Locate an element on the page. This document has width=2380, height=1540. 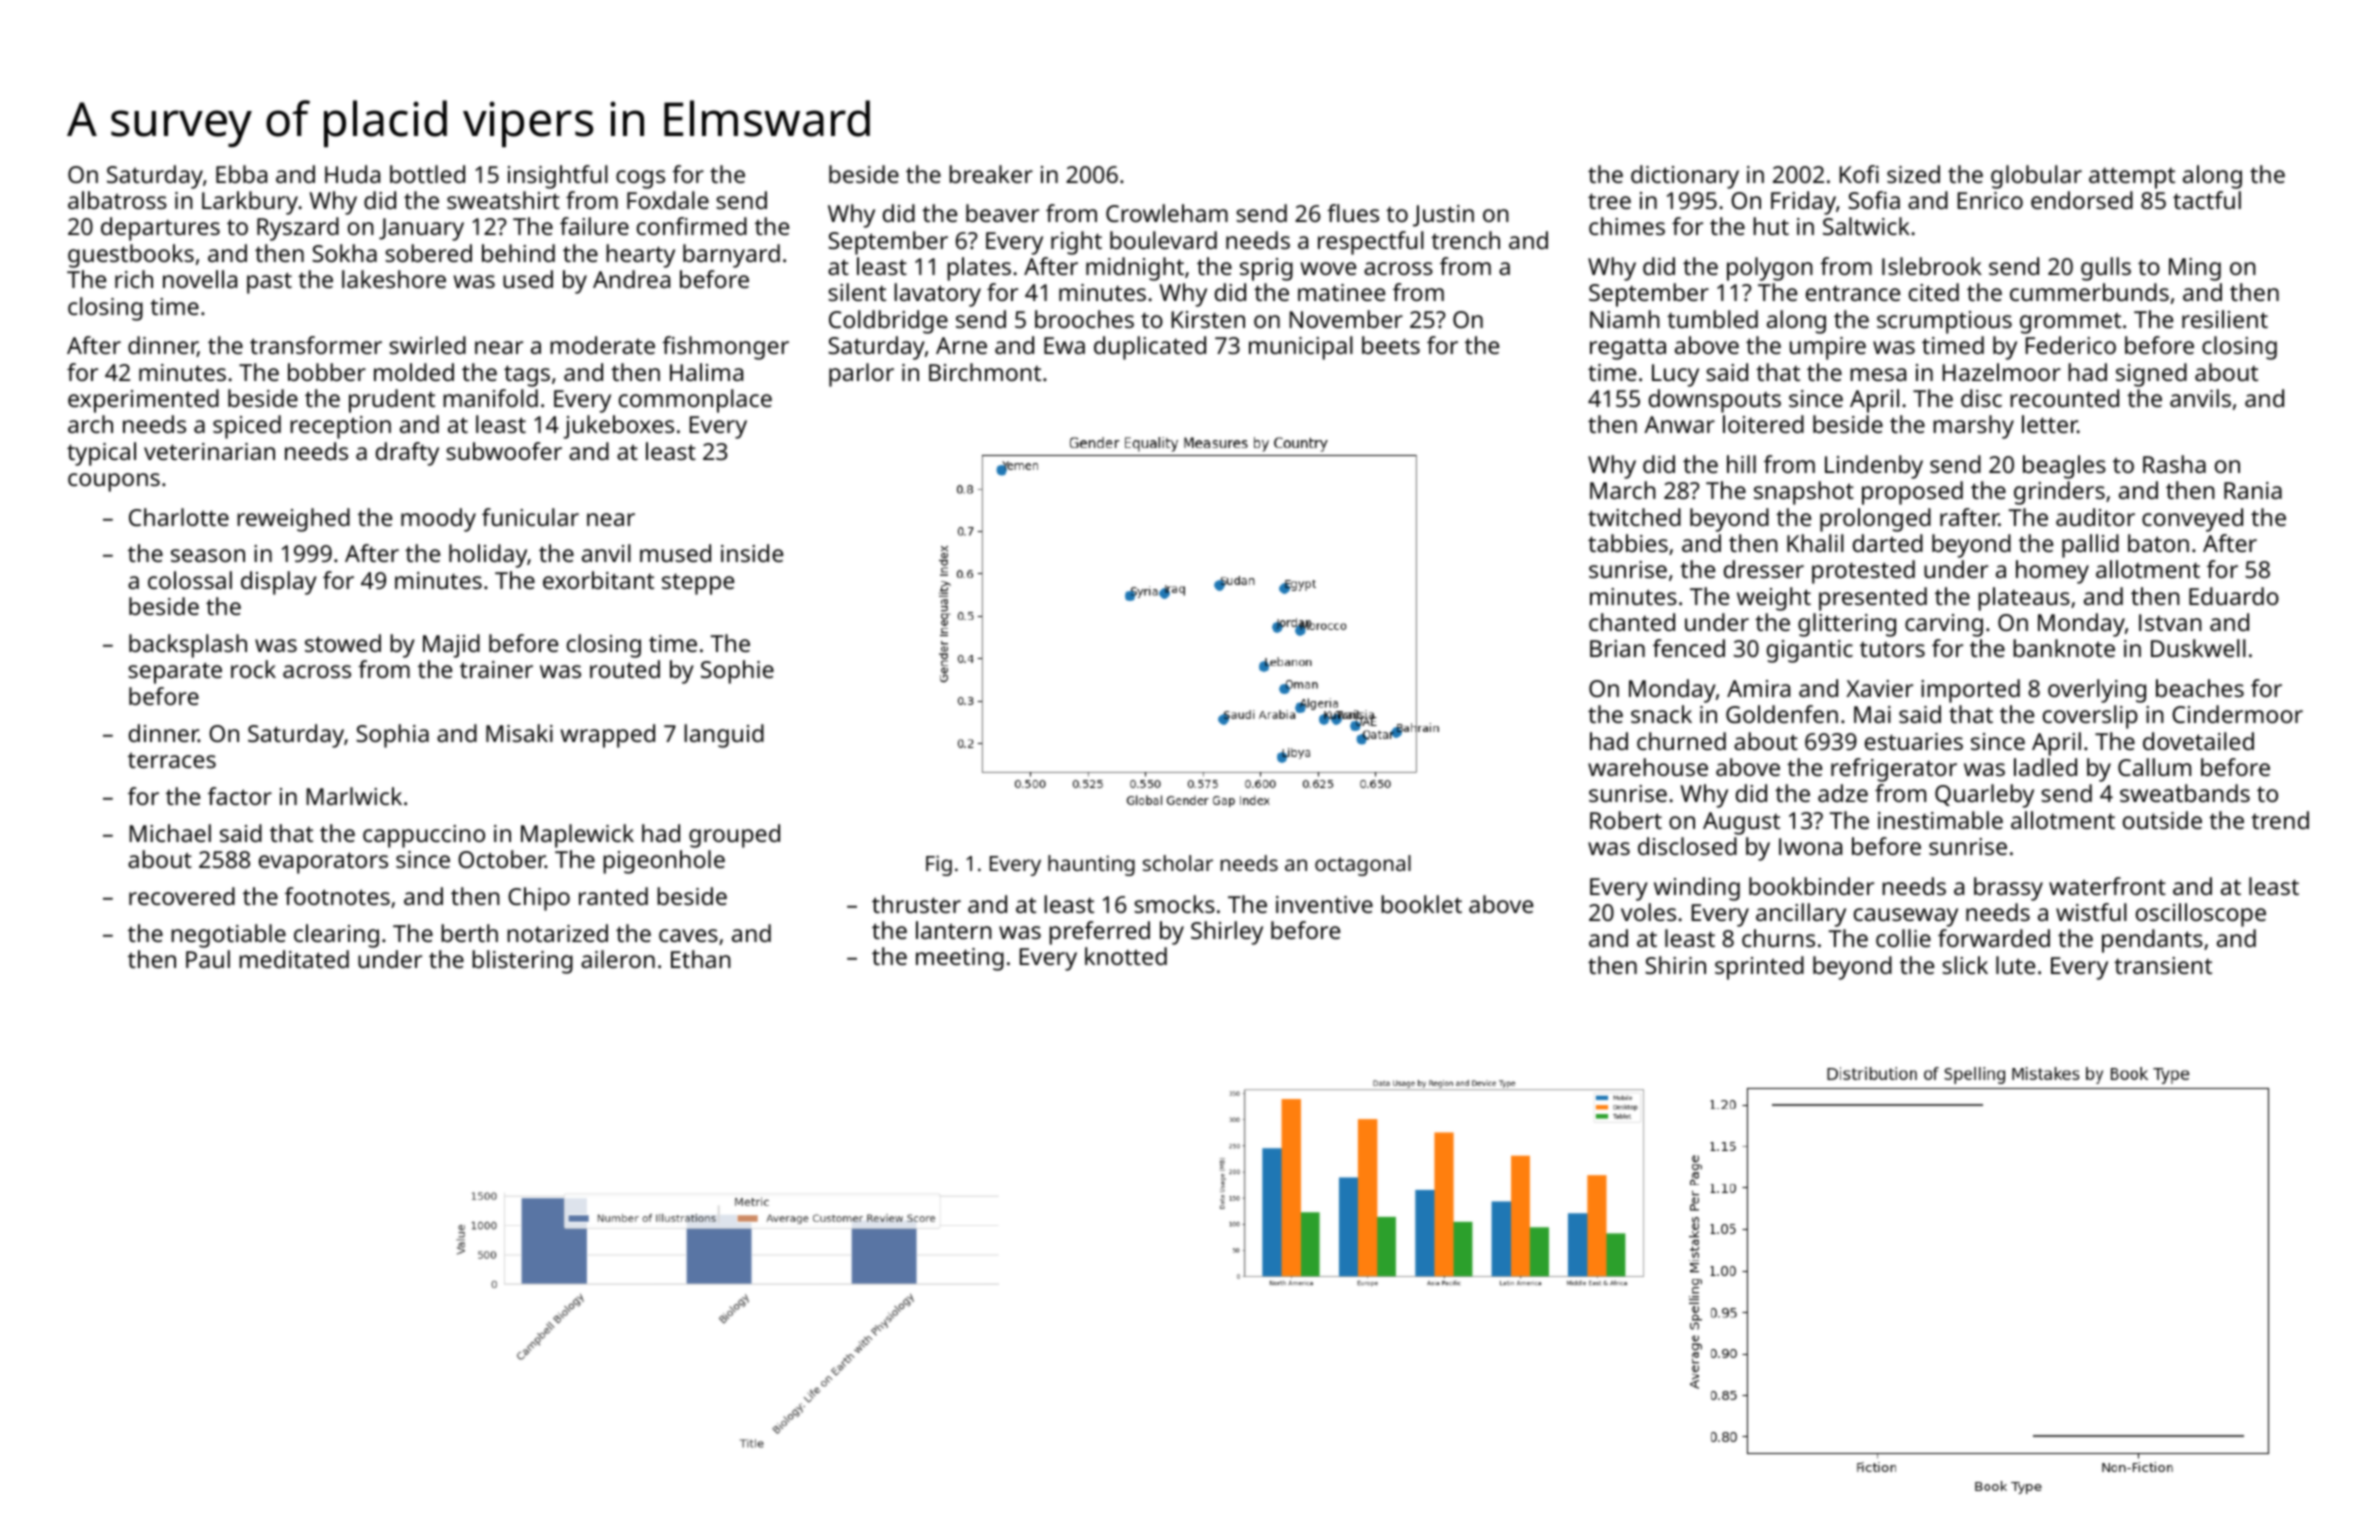
notarized is located at coordinates (557, 933).
